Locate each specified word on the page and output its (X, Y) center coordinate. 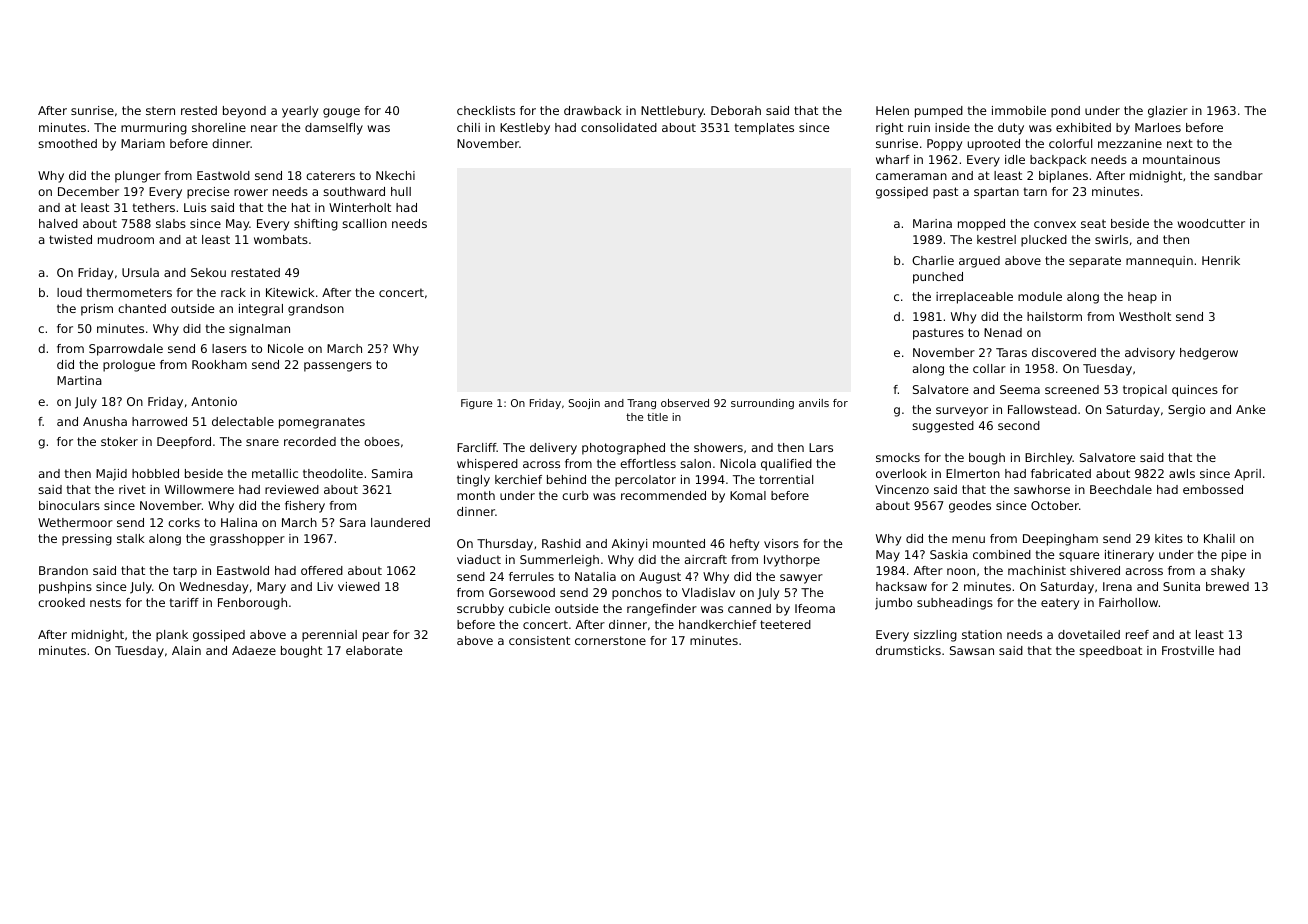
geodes (970, 507)
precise (208, 193)
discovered (1064, 352)
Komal (748, 495)
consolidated (619, 127)
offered (322, 570)
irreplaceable (974, 298)
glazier (1168, 112)
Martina (79, 380)
